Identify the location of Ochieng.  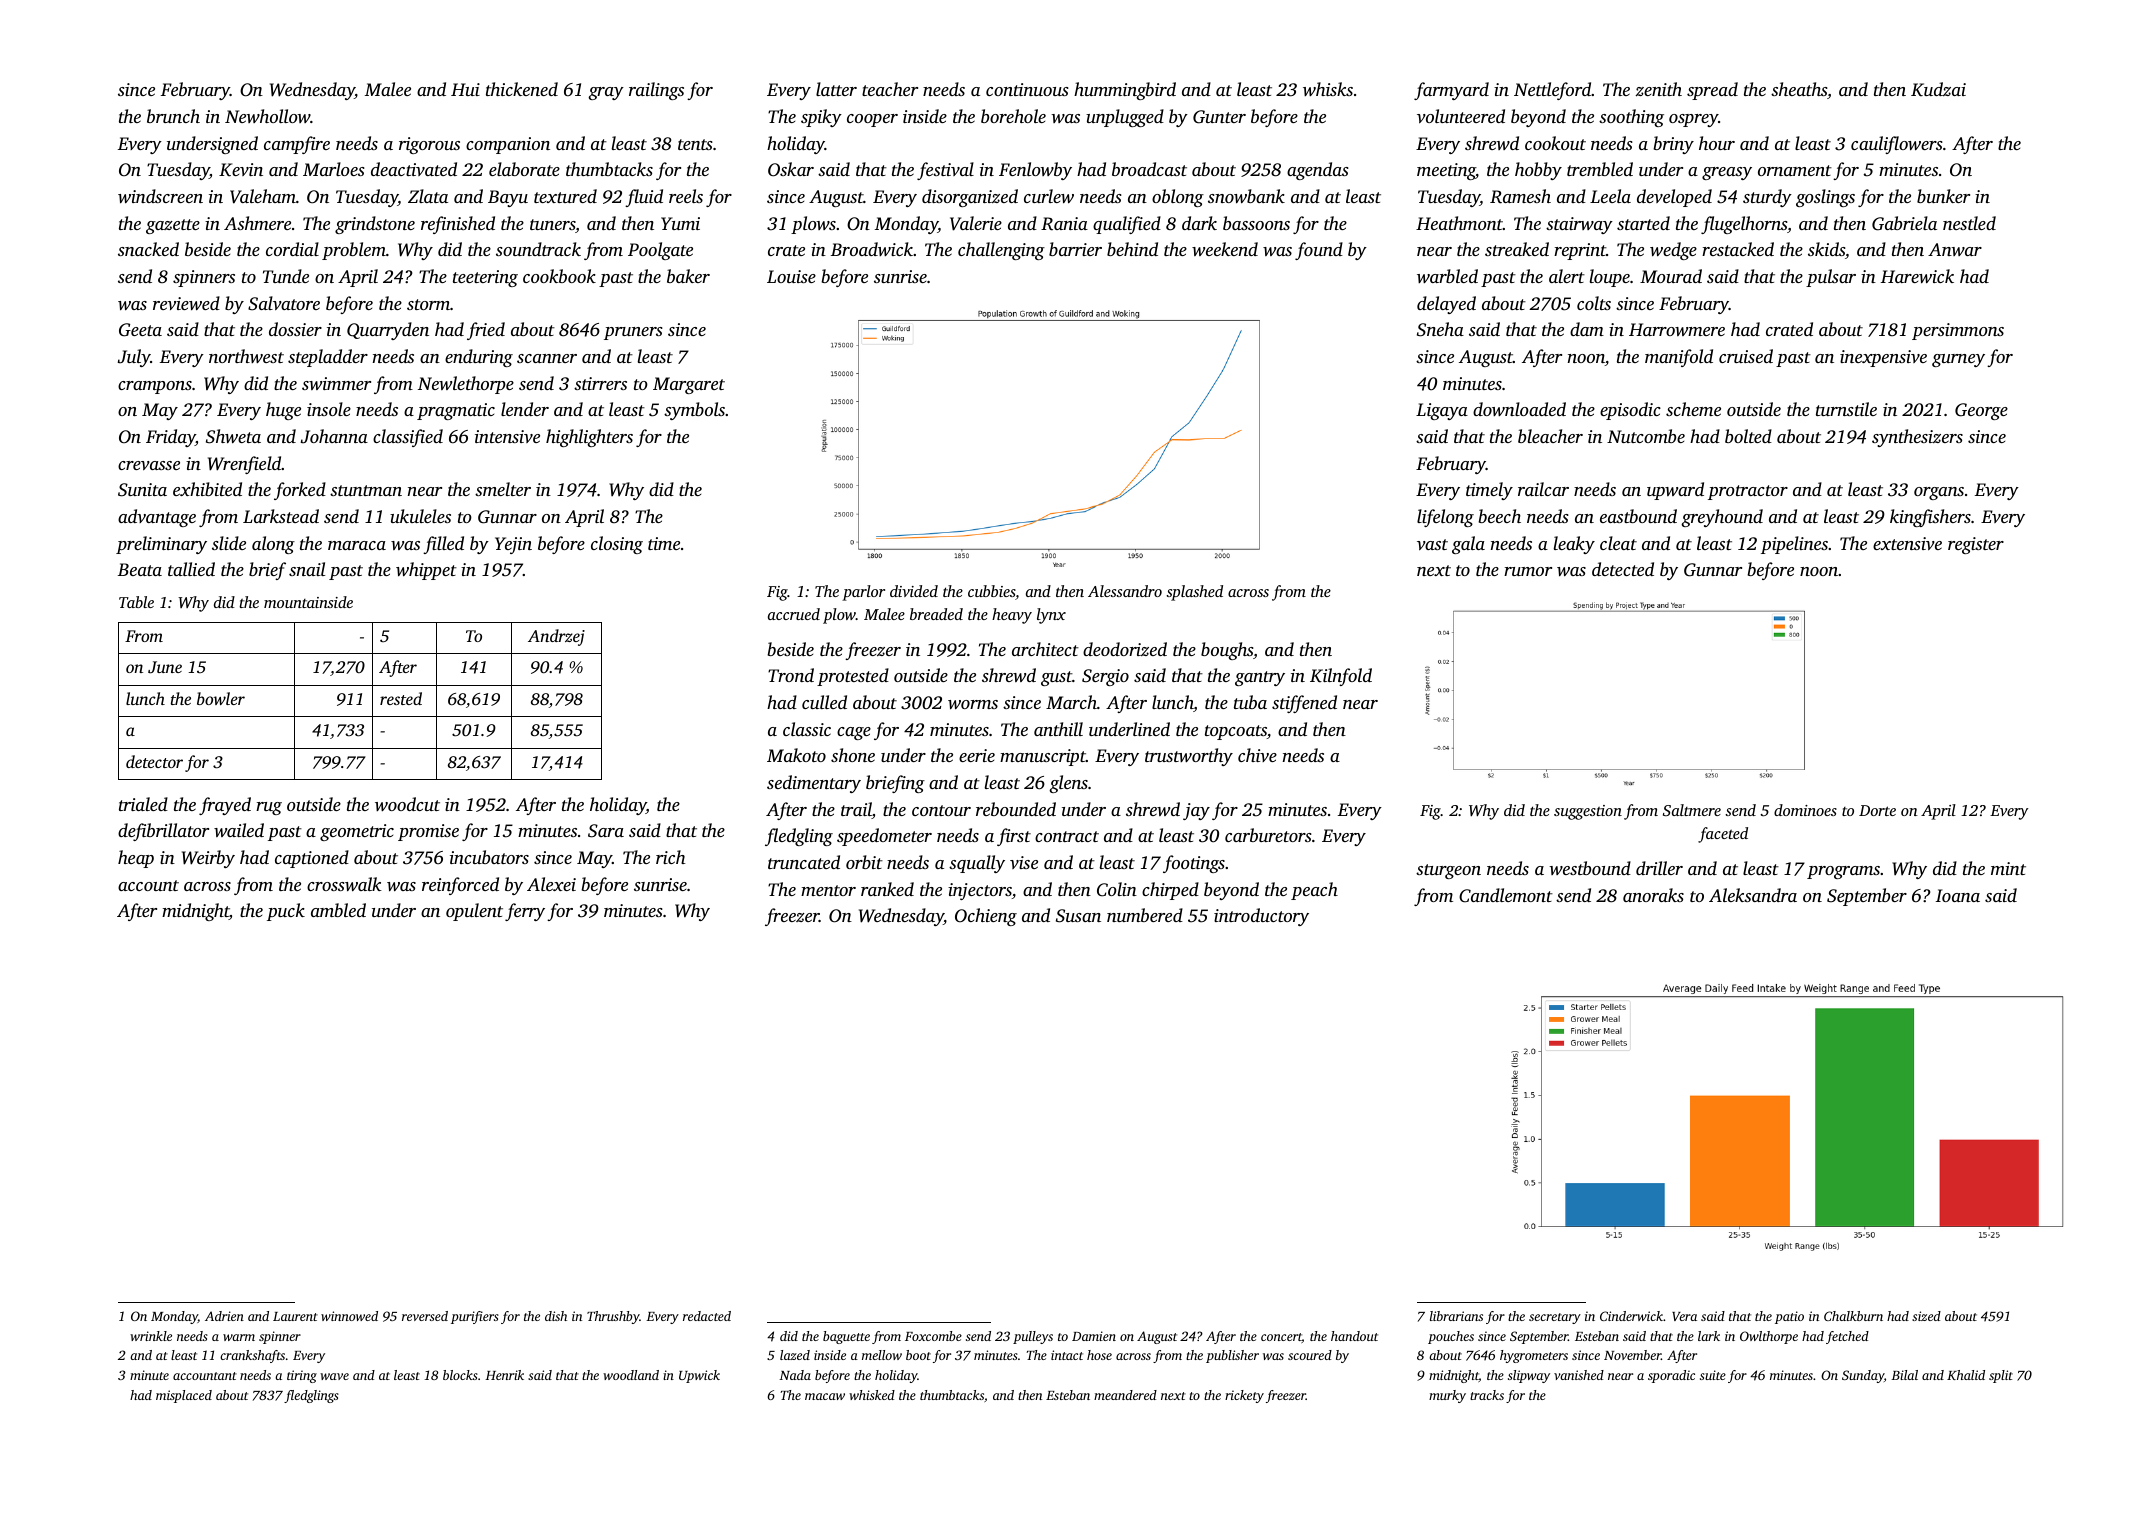
(986, 917).
